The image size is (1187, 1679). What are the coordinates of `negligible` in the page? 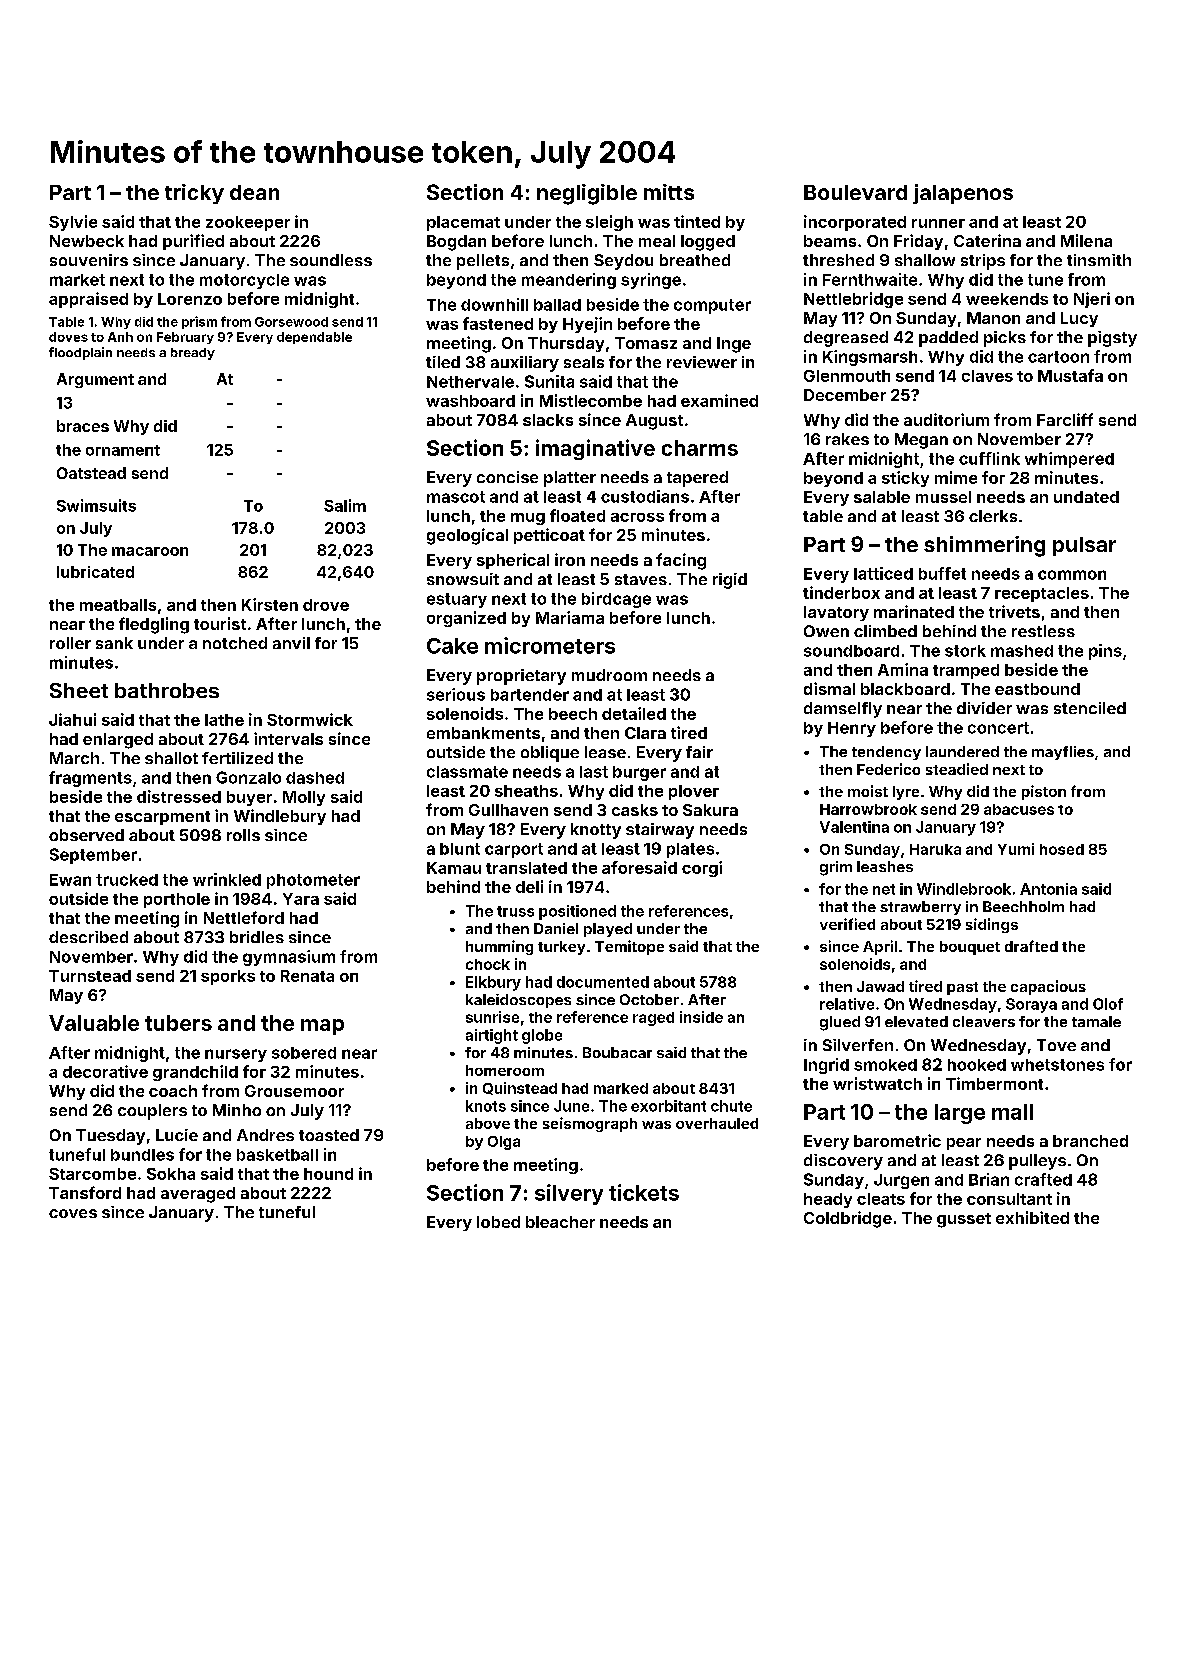 It's located at (587, 194).
